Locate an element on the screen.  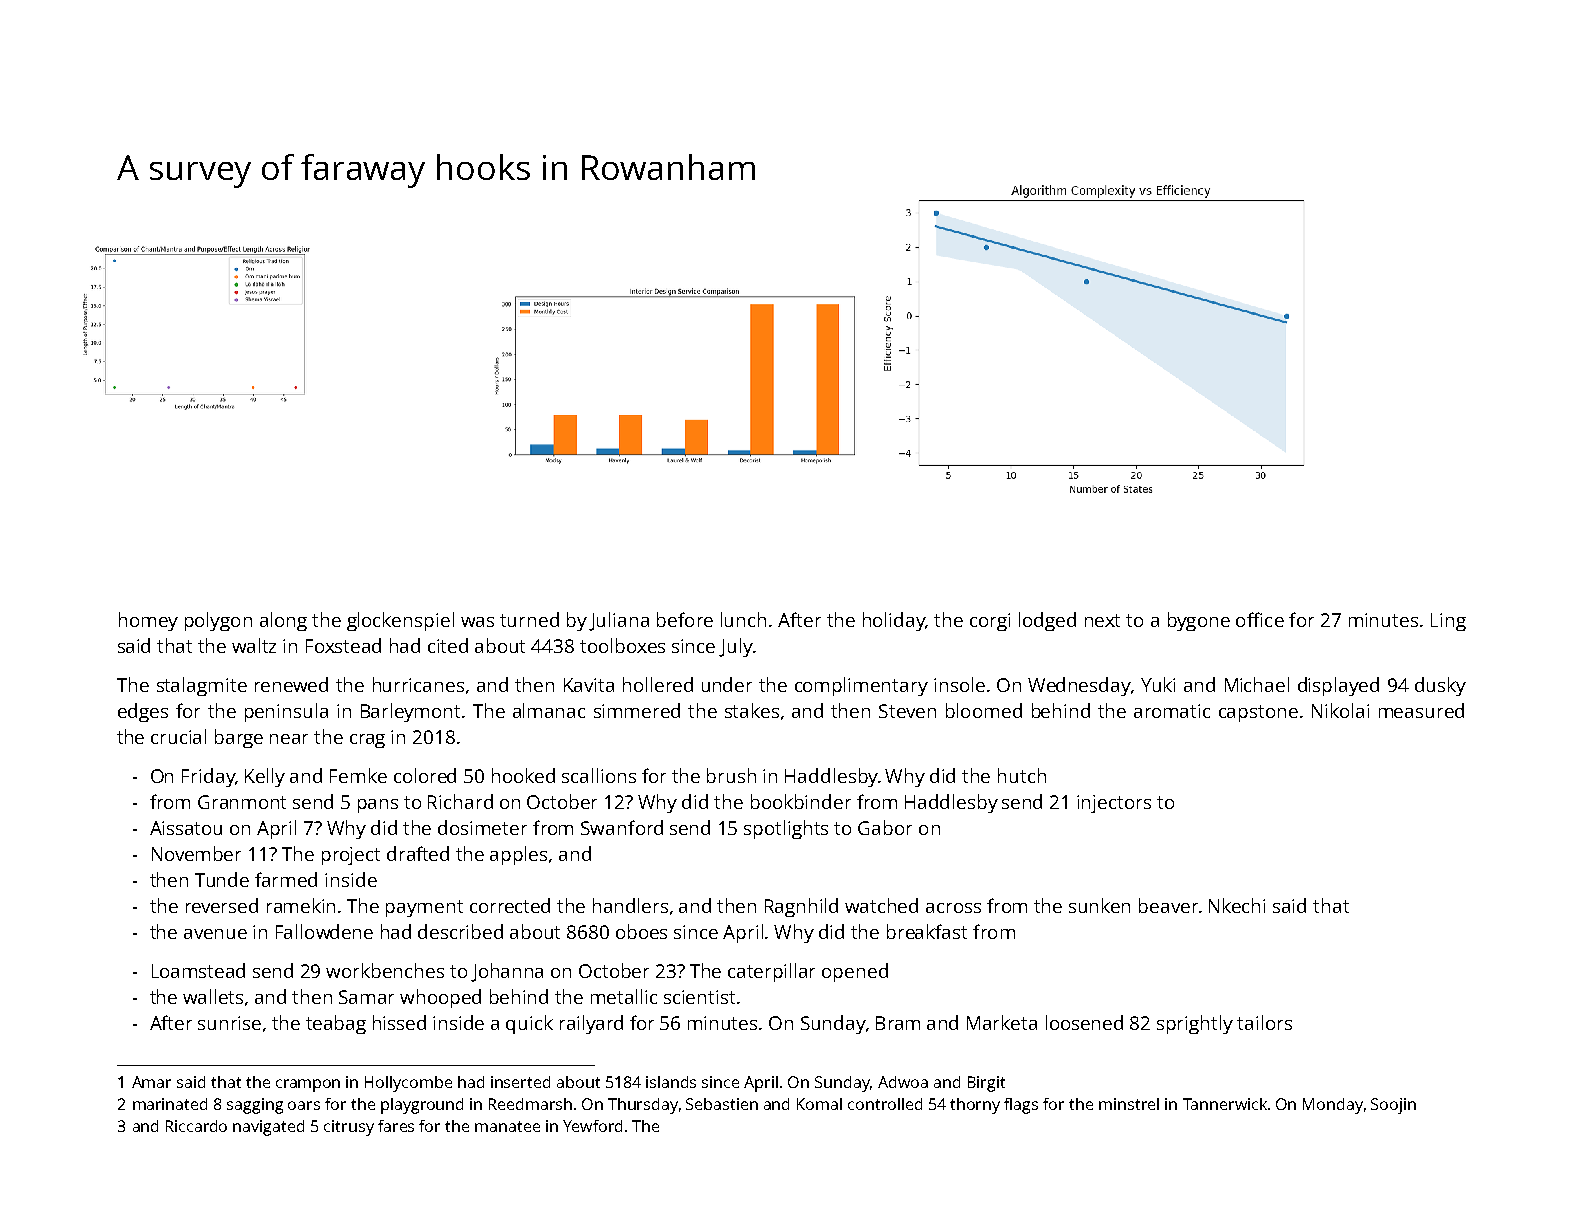
homey is located at coordinates (148, 621).
